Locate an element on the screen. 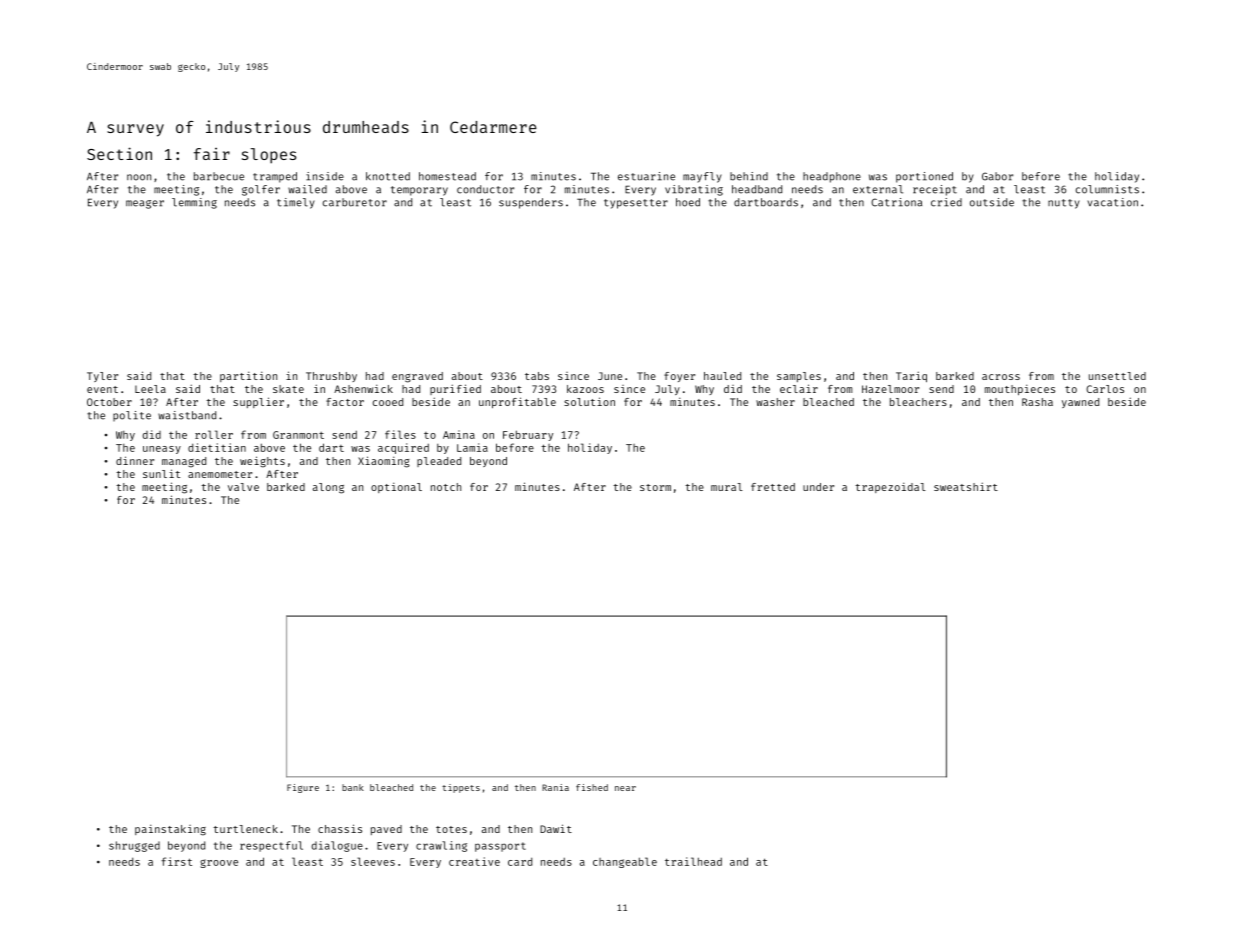  optional is located at coordinates (396, 487).
